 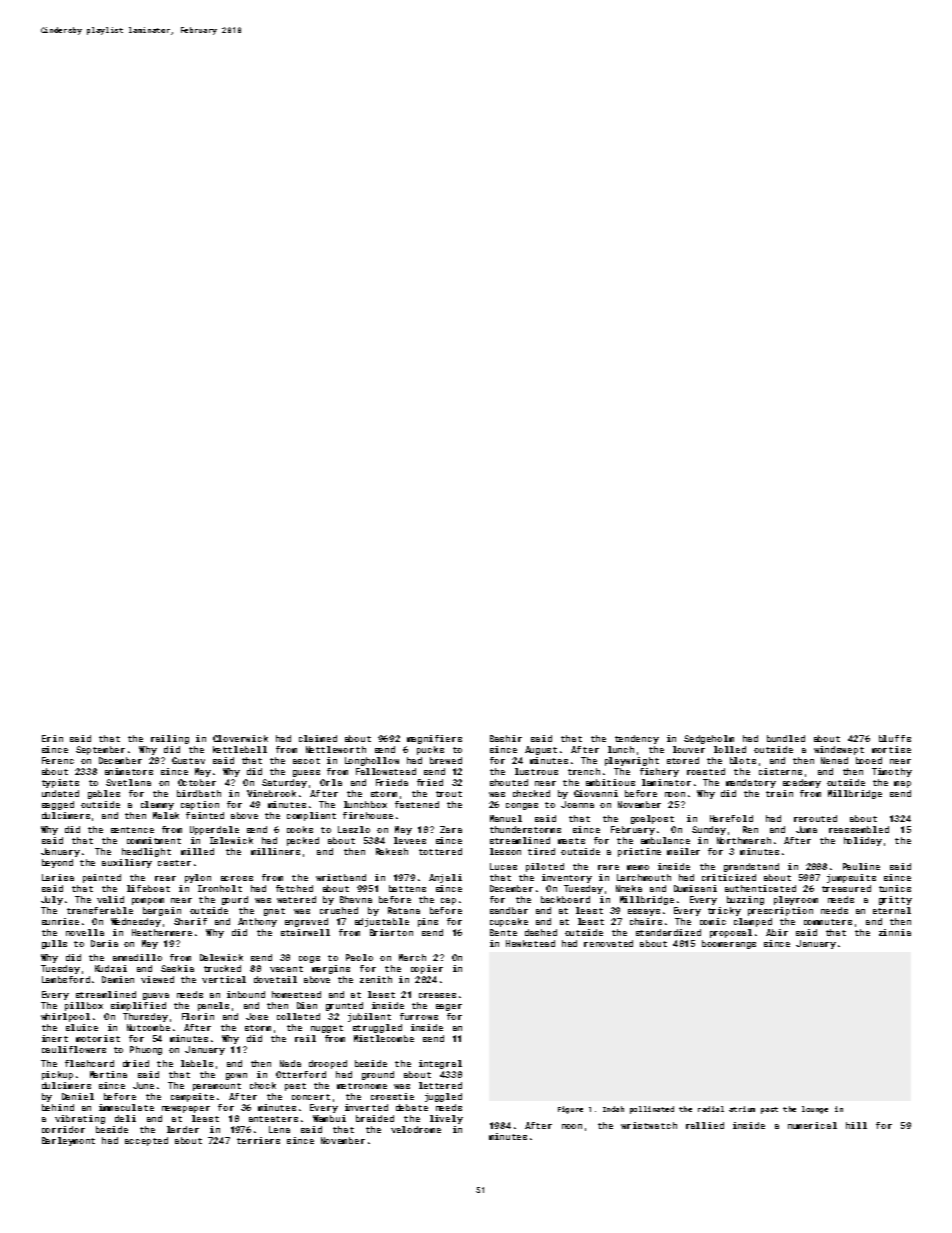 I want to click on vertical, so click(x=224, y=979).
